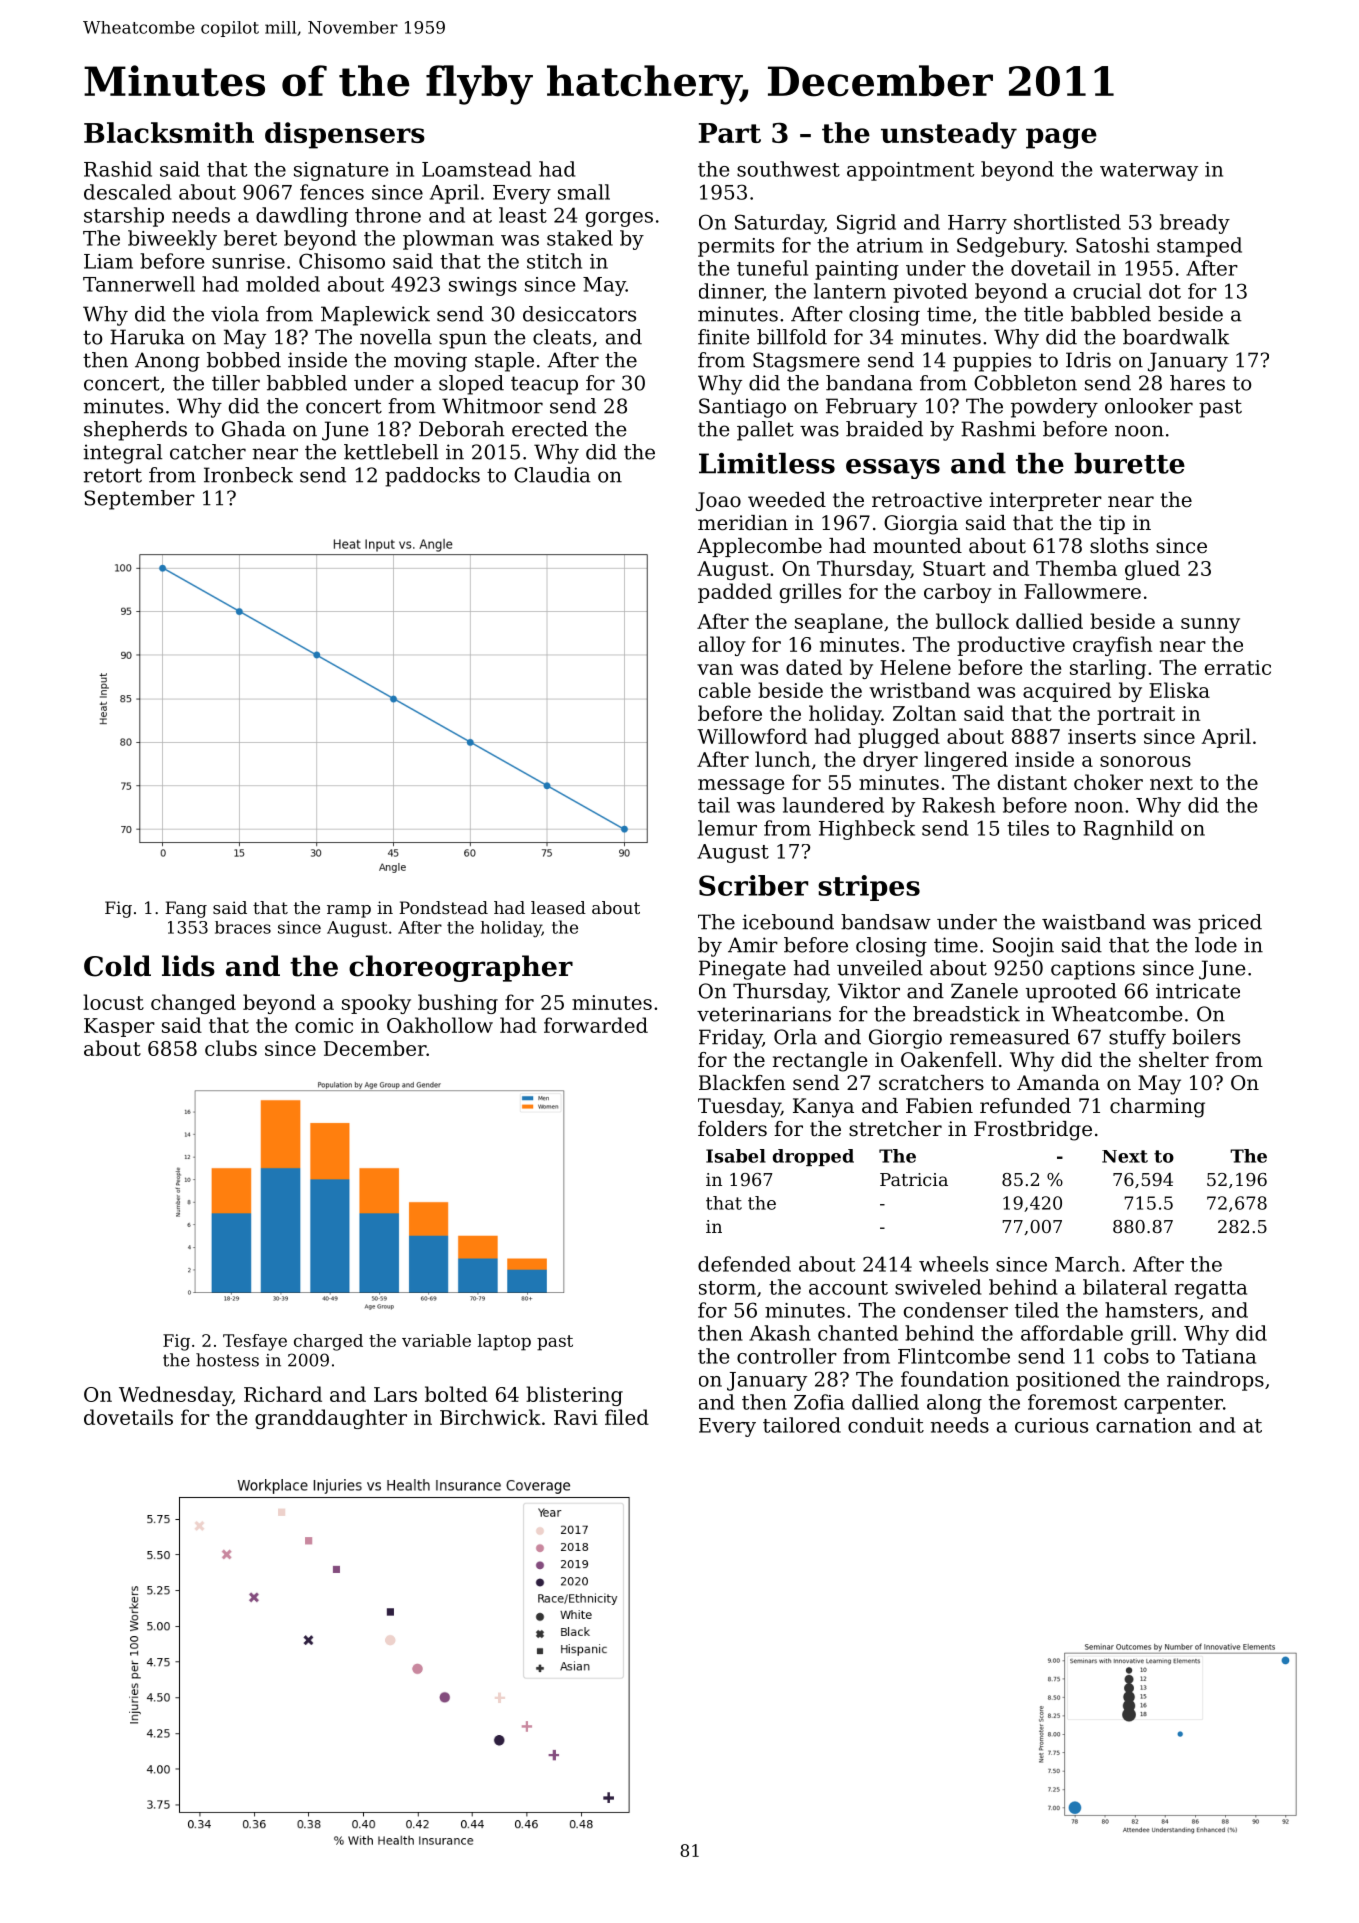 This screenshot has height=1923, width=1359. I want to click on Birchwick, so click(490, 1417).
